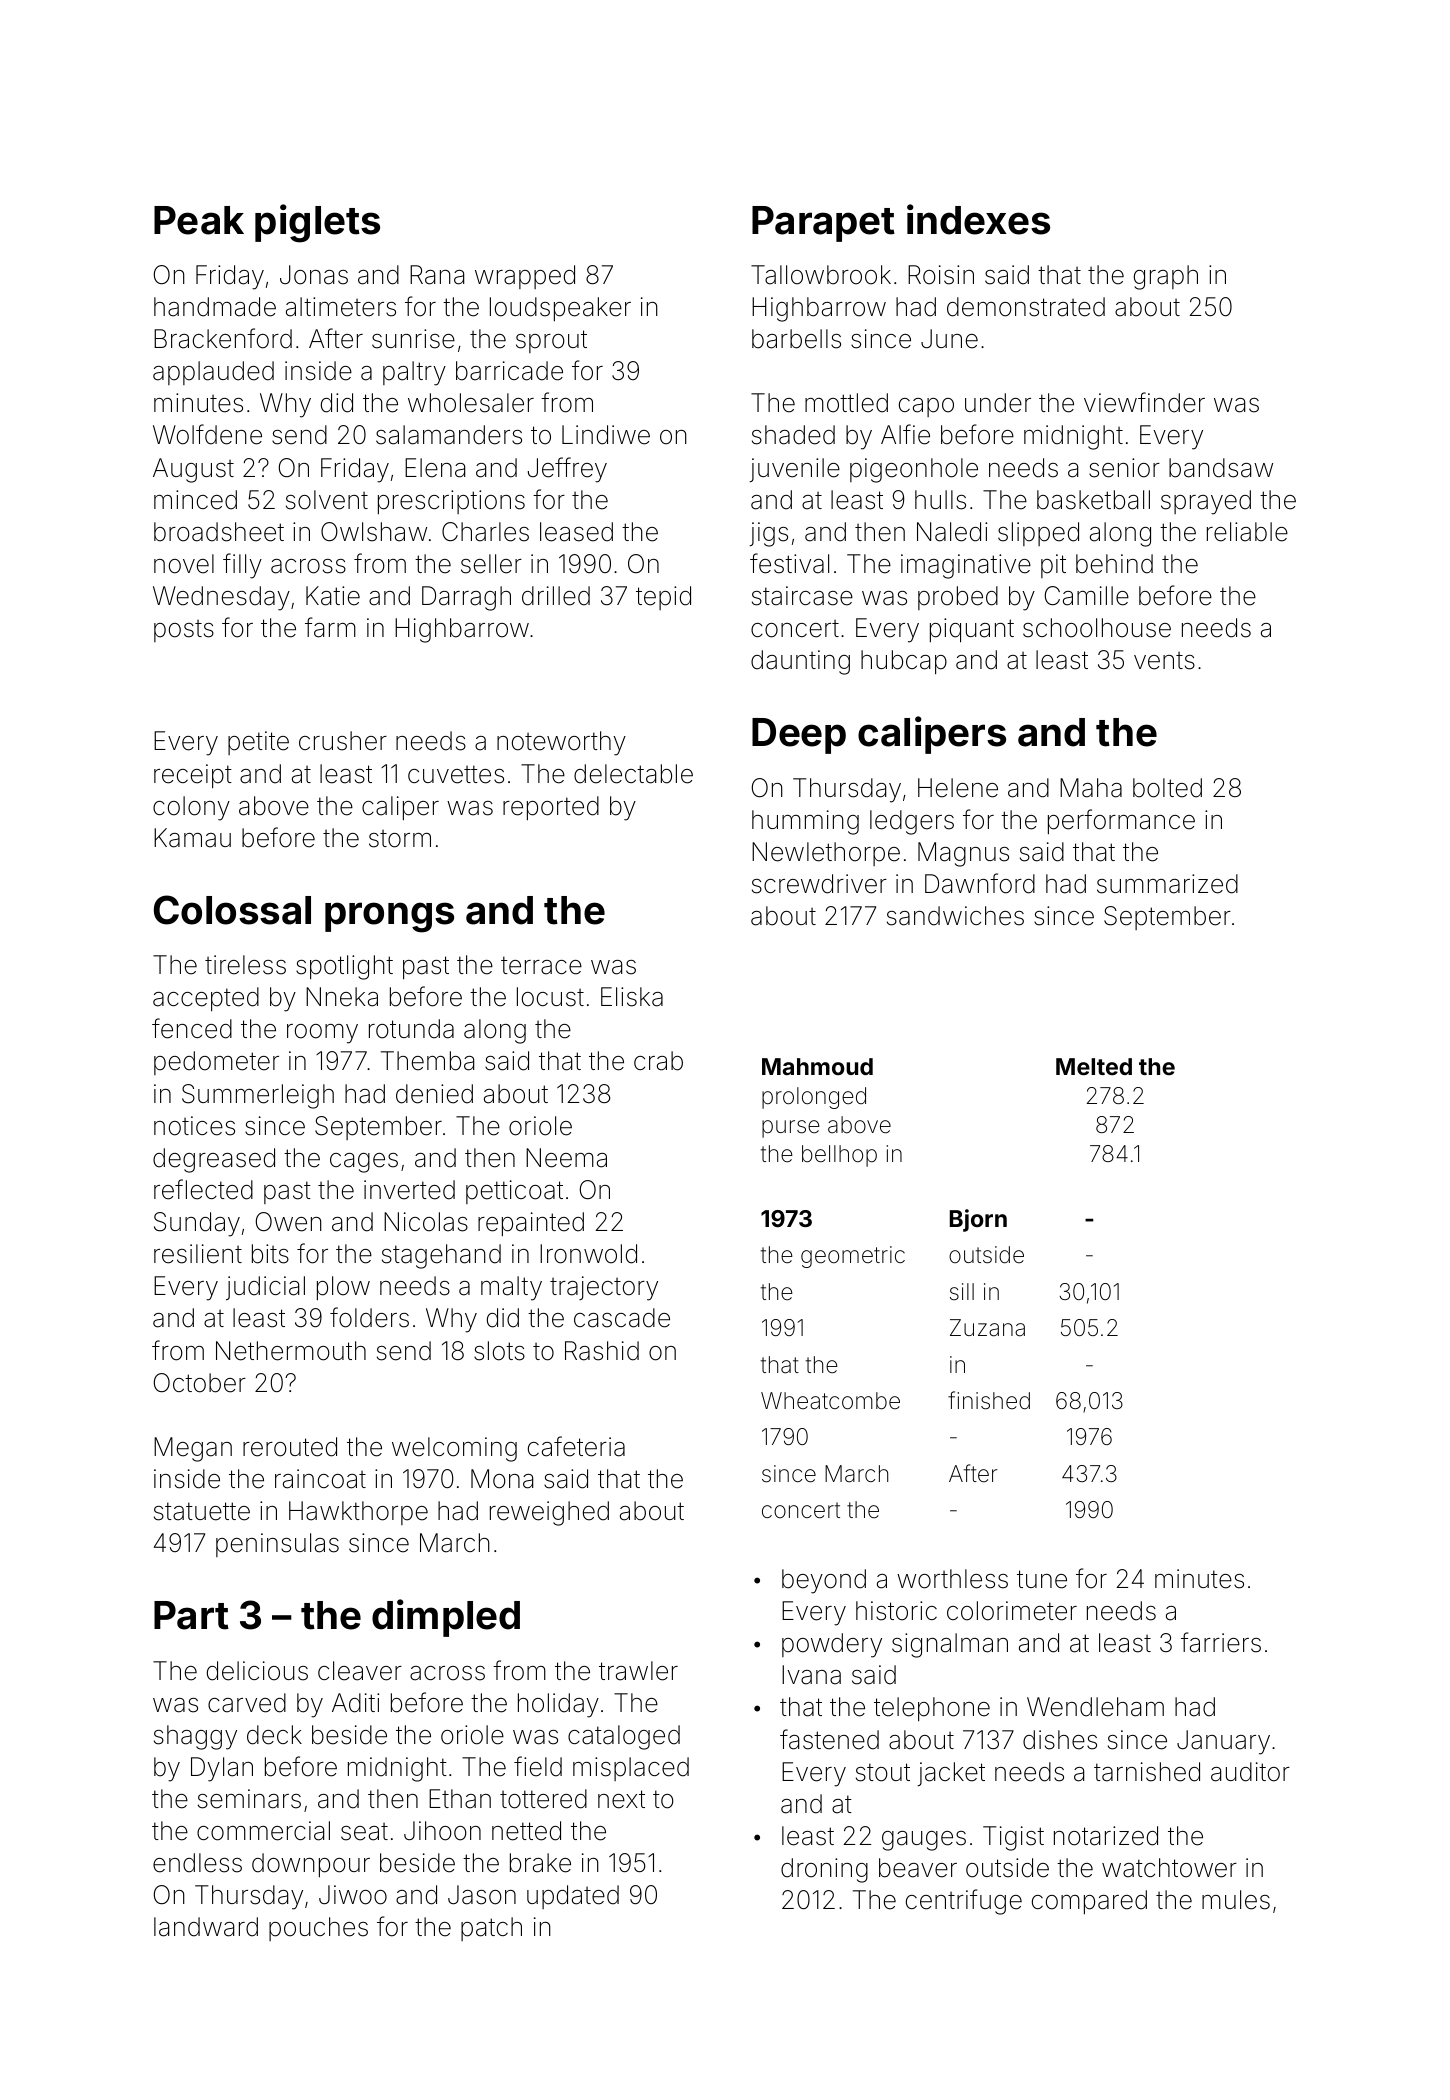 The image size is (1450, 2100). What do you see at coordinates (1094, 1066) in the screenshot?
I see `Melted` at bounding box center [1094, 1066].
